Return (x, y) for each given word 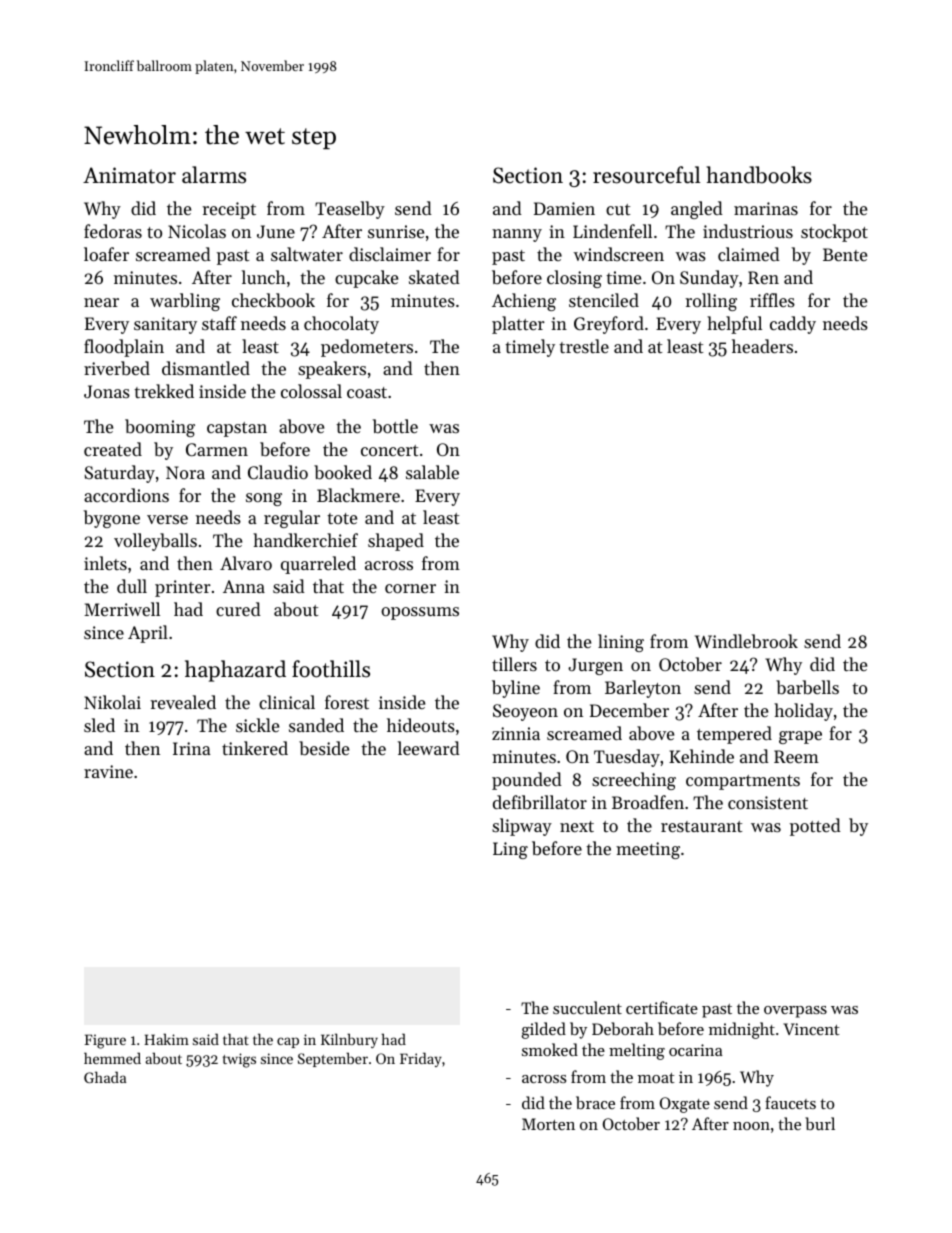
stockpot (834, 233)
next (577, 826)
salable (432, 472)
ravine (108, 771)
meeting (648, 850)
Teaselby (350, 210)
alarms (214, 175)
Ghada (105, 1077)
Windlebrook (746, 641)
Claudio (278, 472)
